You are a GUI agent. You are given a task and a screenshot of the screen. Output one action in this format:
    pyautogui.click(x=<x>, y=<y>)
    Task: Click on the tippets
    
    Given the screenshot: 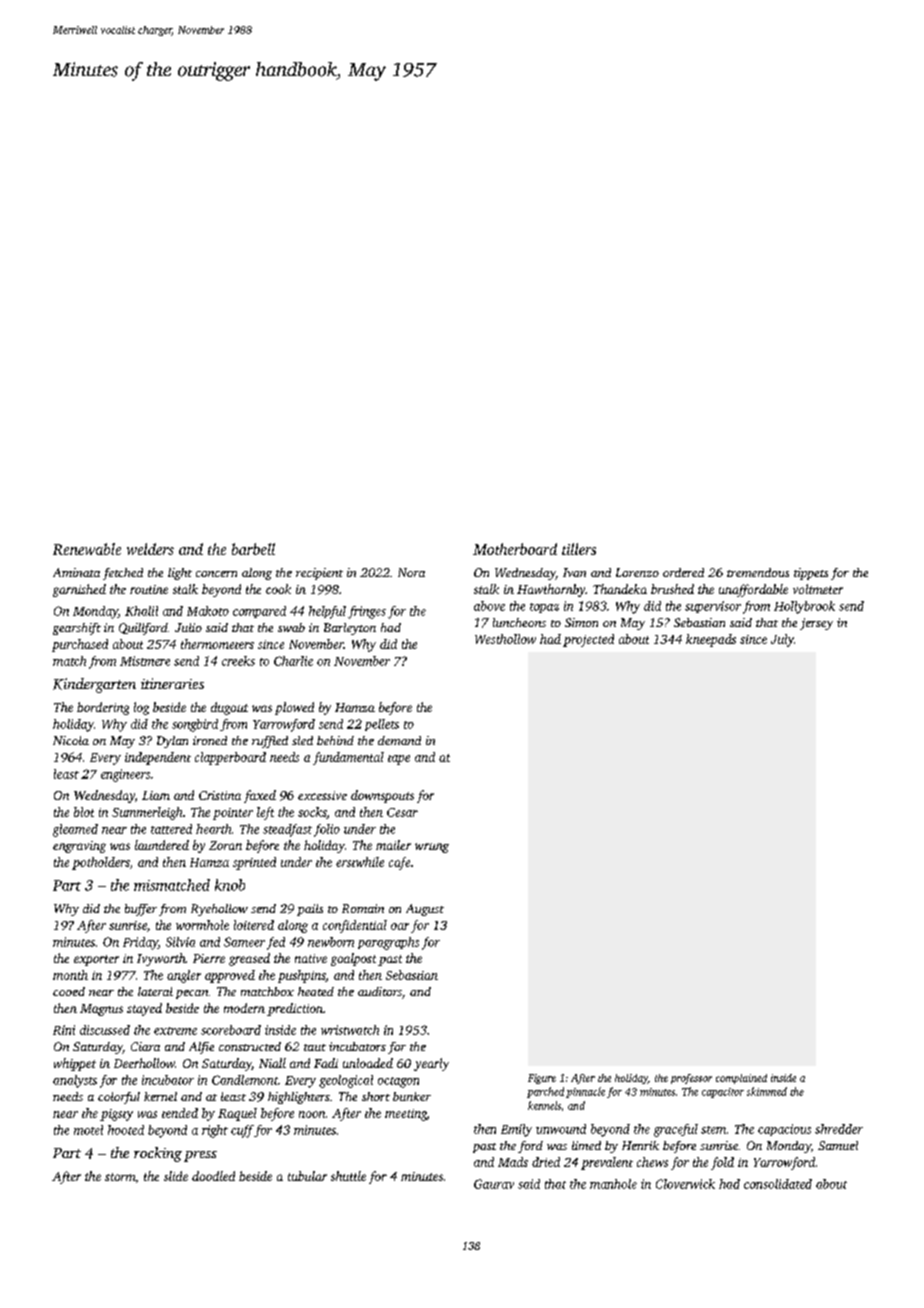 What is the action you would take?
    pyautogui.click(x=811, y=574)
